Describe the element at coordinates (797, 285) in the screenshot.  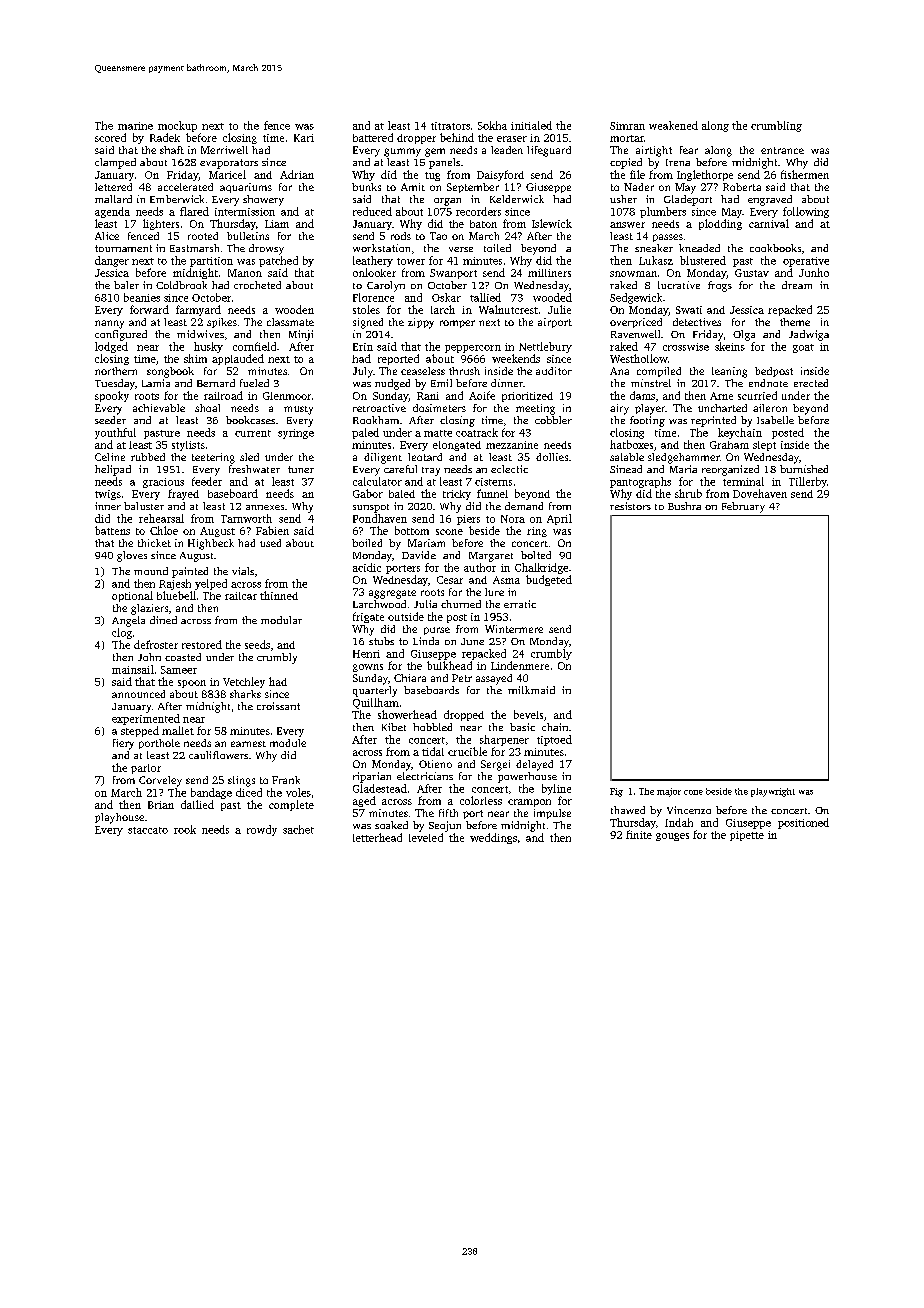
I see `dream` at that location.
